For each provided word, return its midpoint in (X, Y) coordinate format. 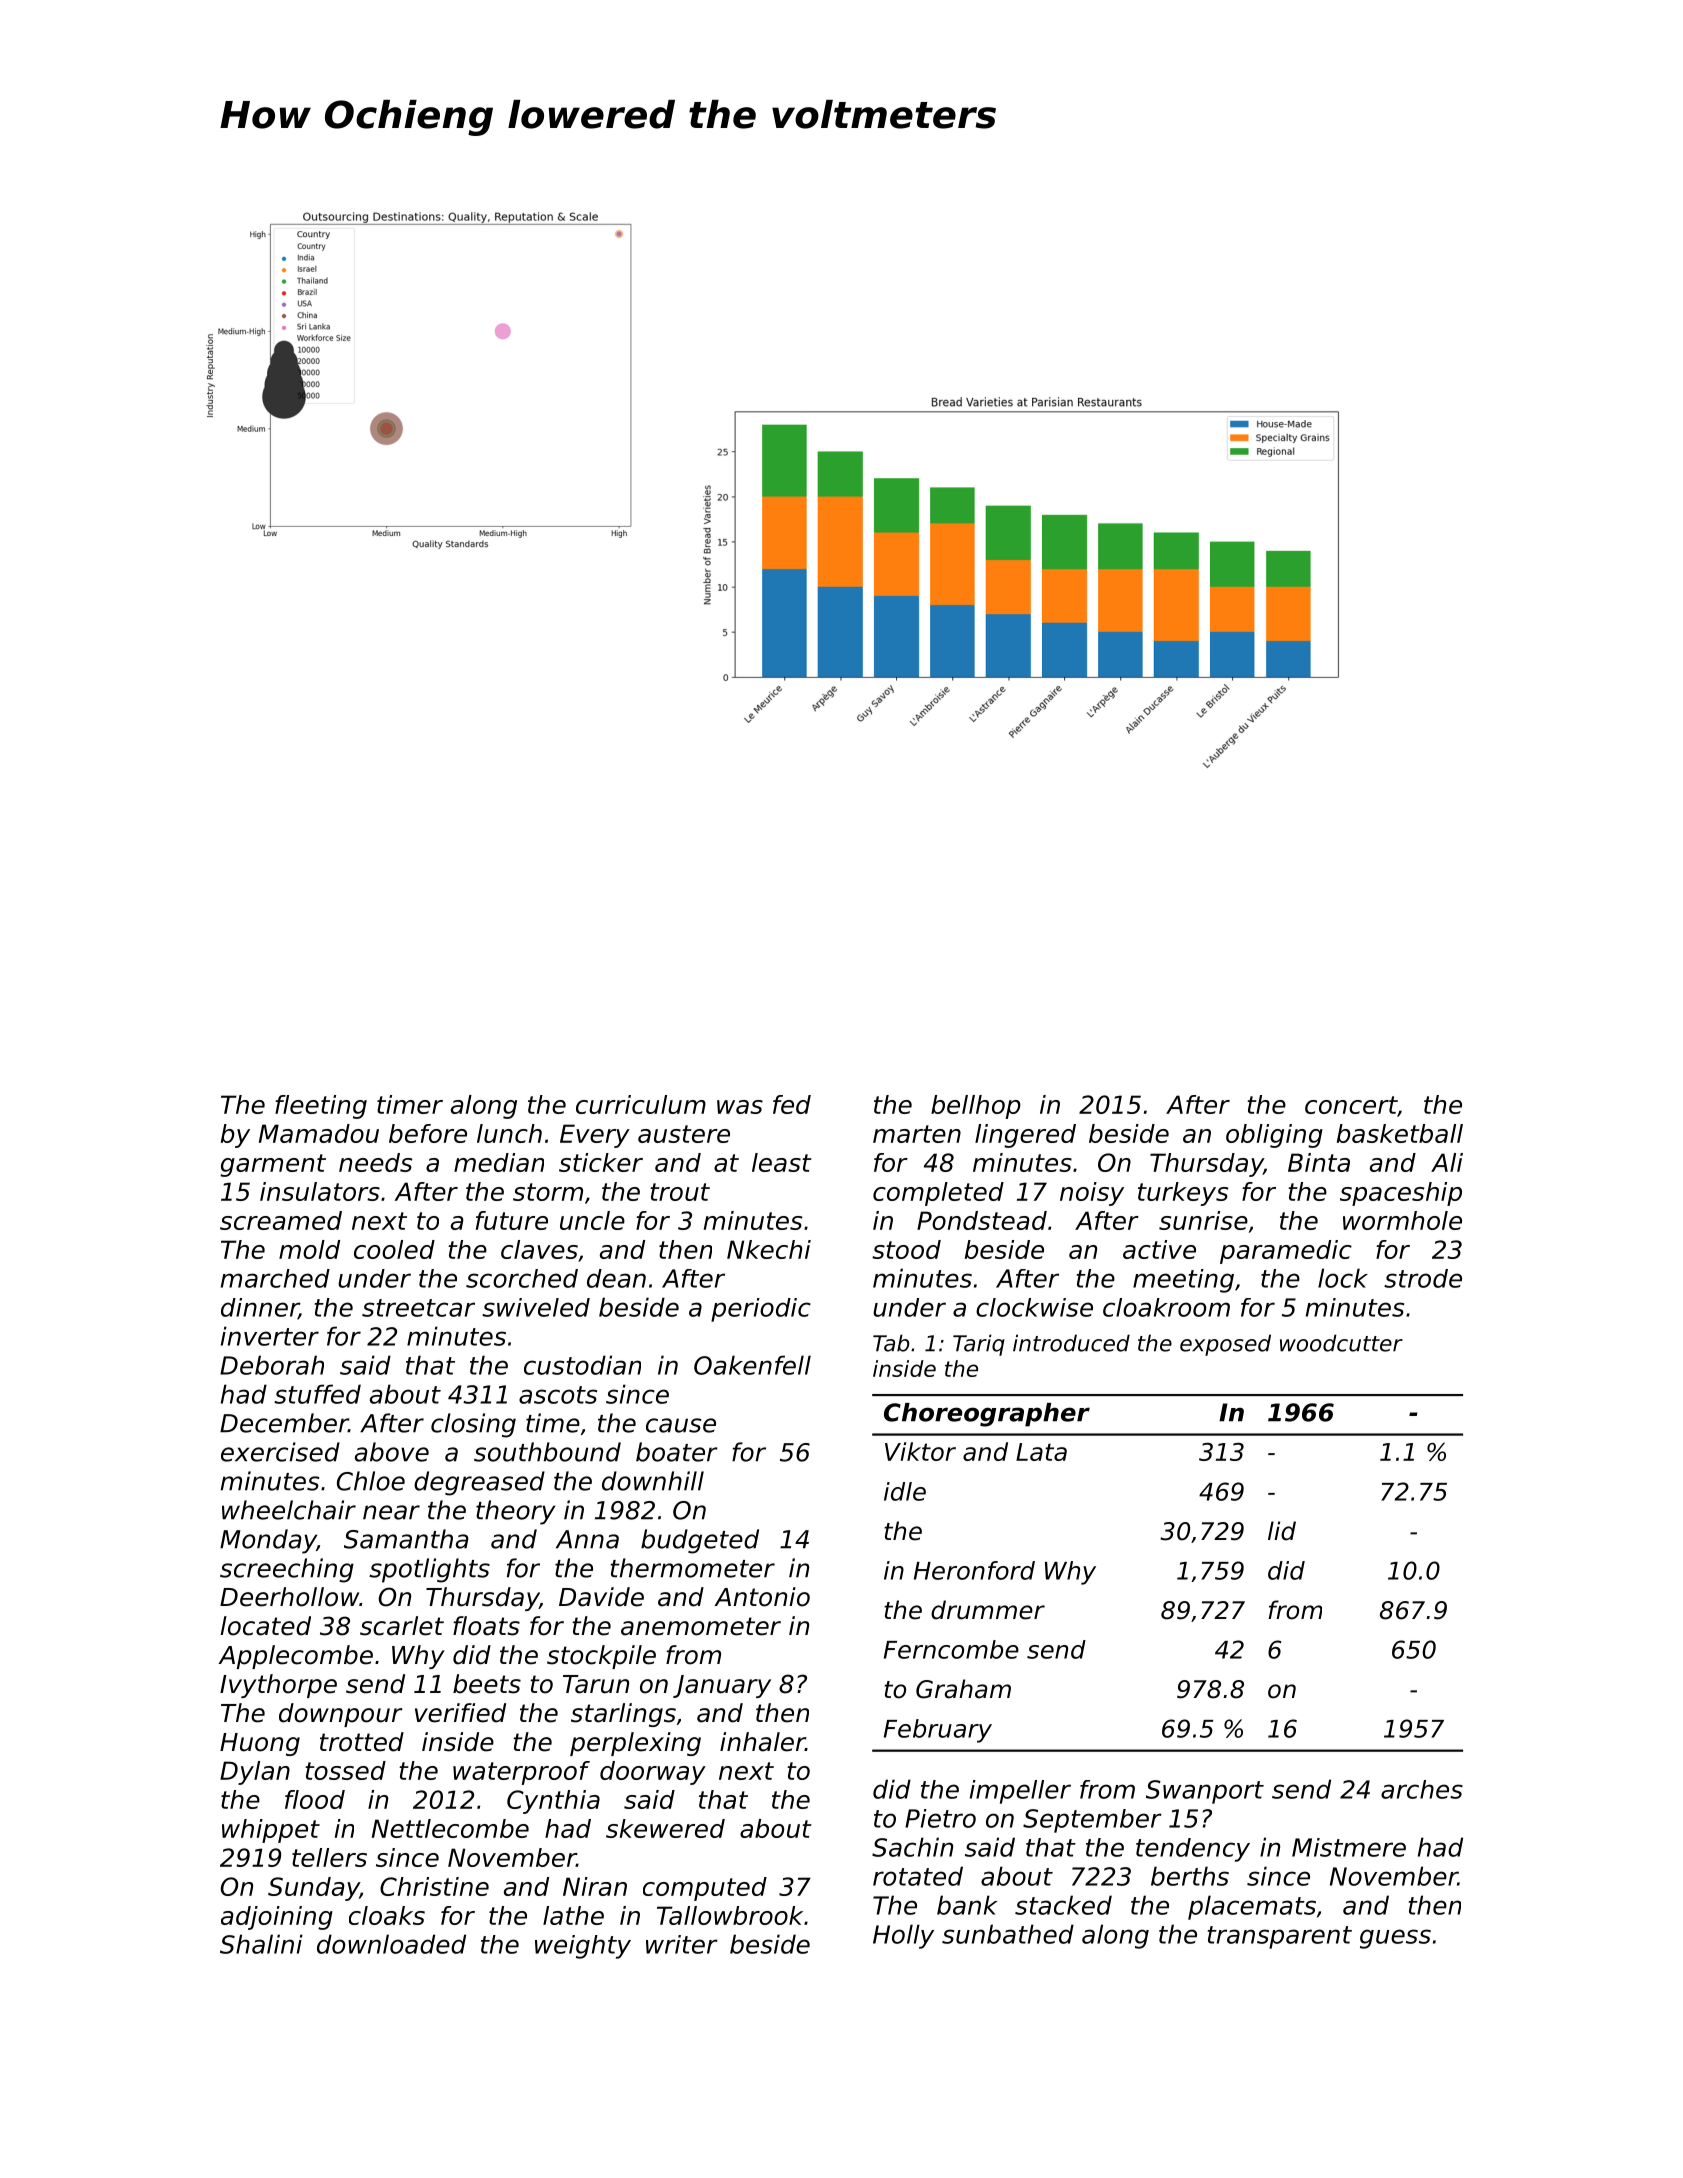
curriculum (641, 1104)
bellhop (976, 1107)
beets (487, 1684)
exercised (280, 1452)
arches (1422, 1789)
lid (1282, 1531)
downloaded (391, 1944)
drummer (988, 1610)
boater (677, 1452)
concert (1351, 1106)
